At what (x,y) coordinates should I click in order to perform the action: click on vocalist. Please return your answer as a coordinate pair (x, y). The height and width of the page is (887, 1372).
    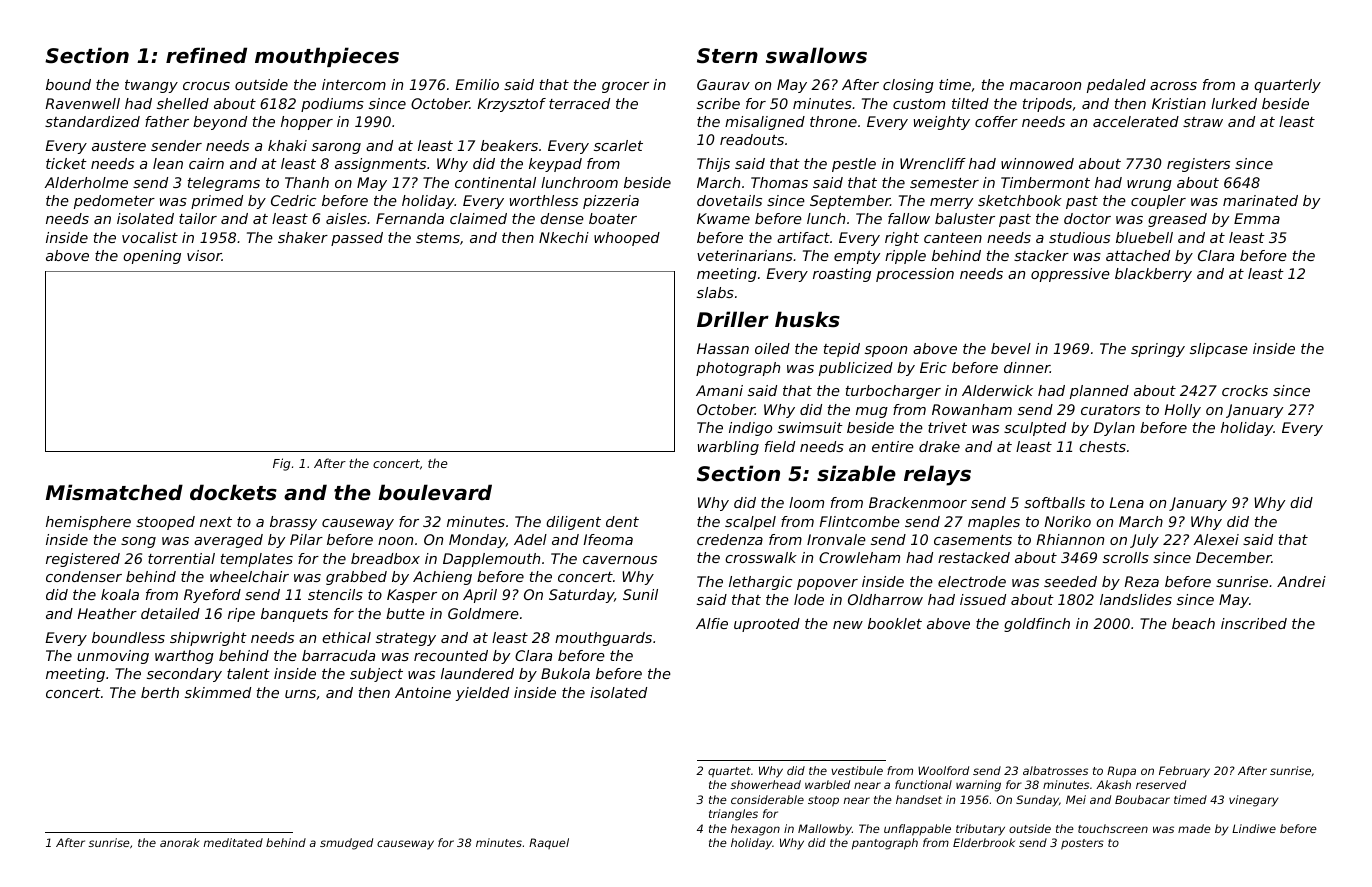
    Looking at the image, I should click on (150, 237).
